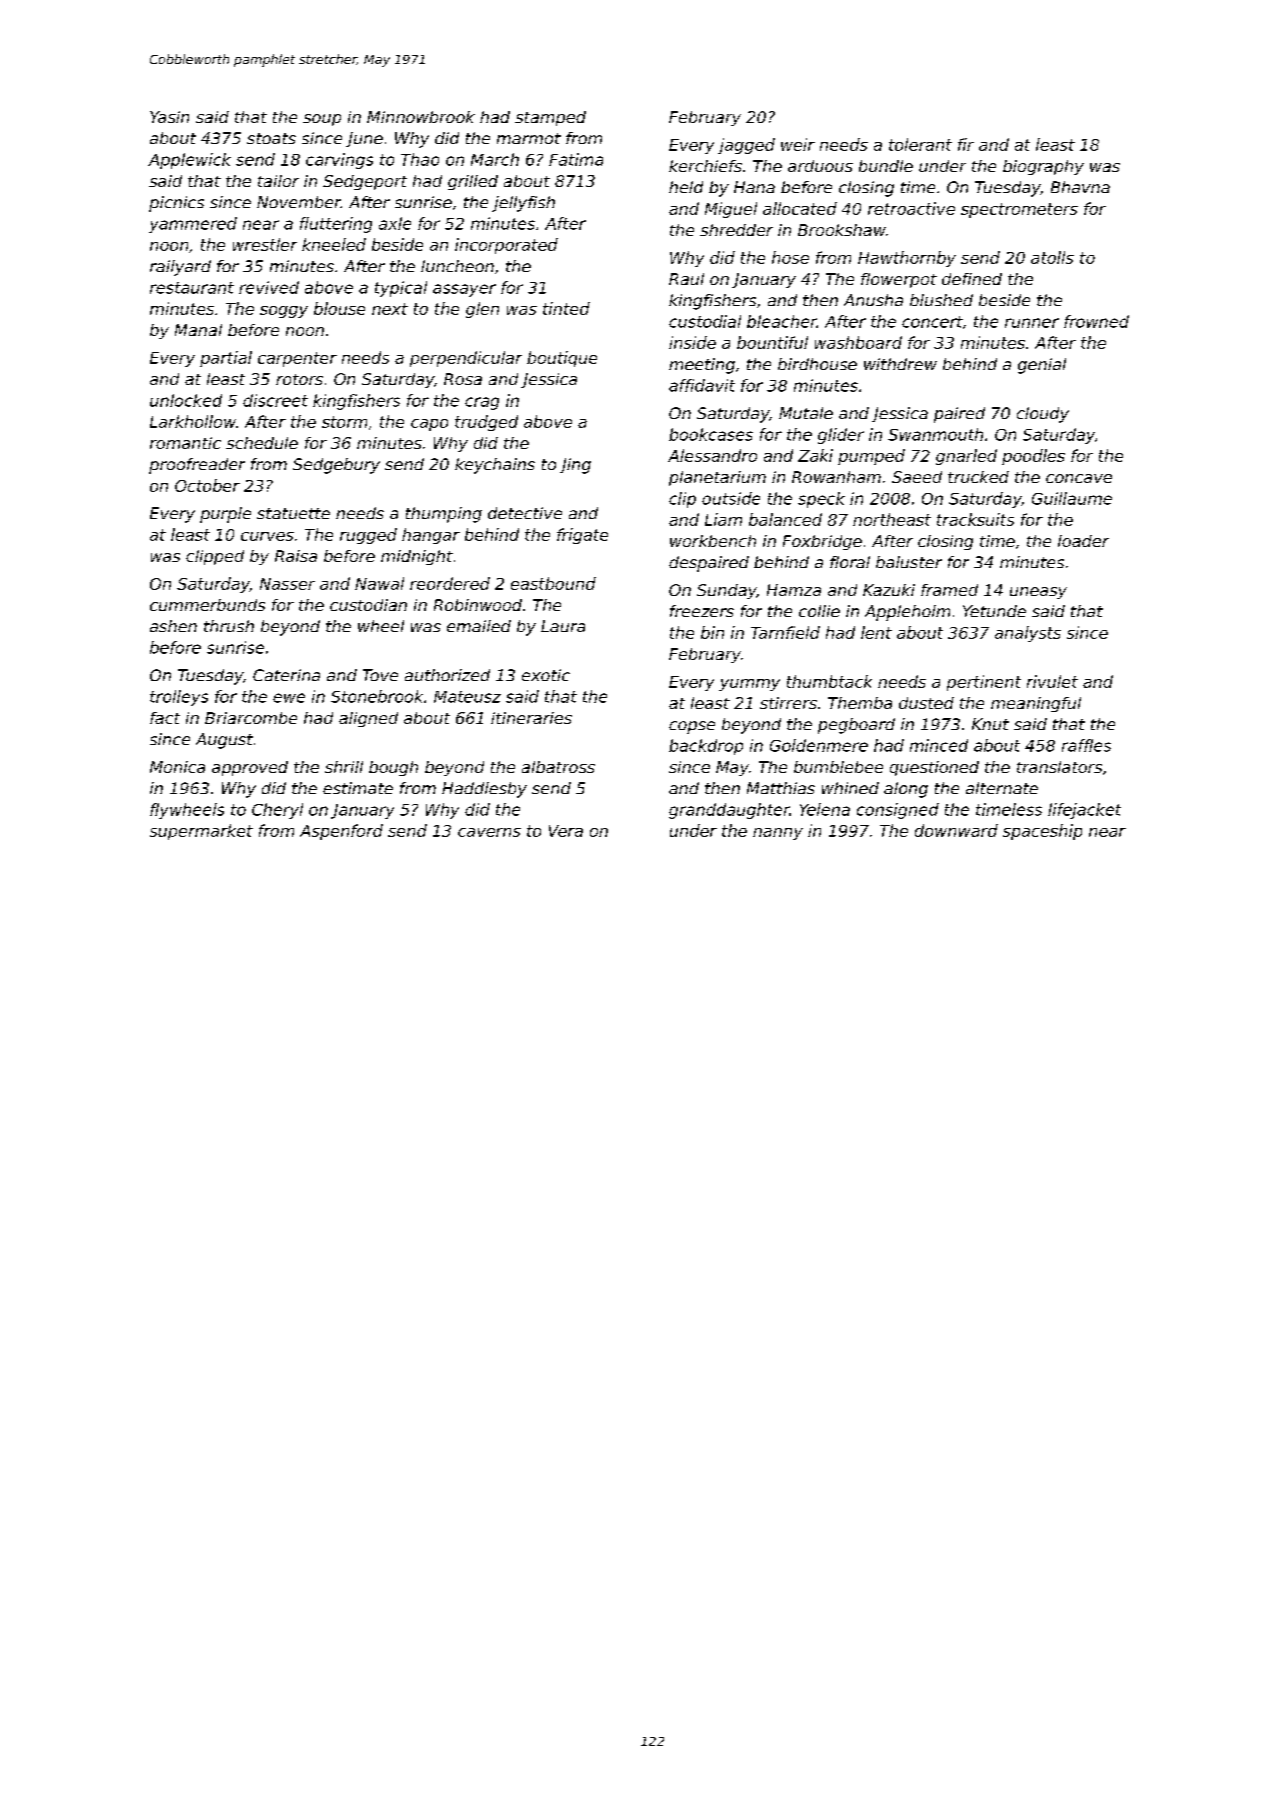  I want to click on nanny, so click(778, 834).
